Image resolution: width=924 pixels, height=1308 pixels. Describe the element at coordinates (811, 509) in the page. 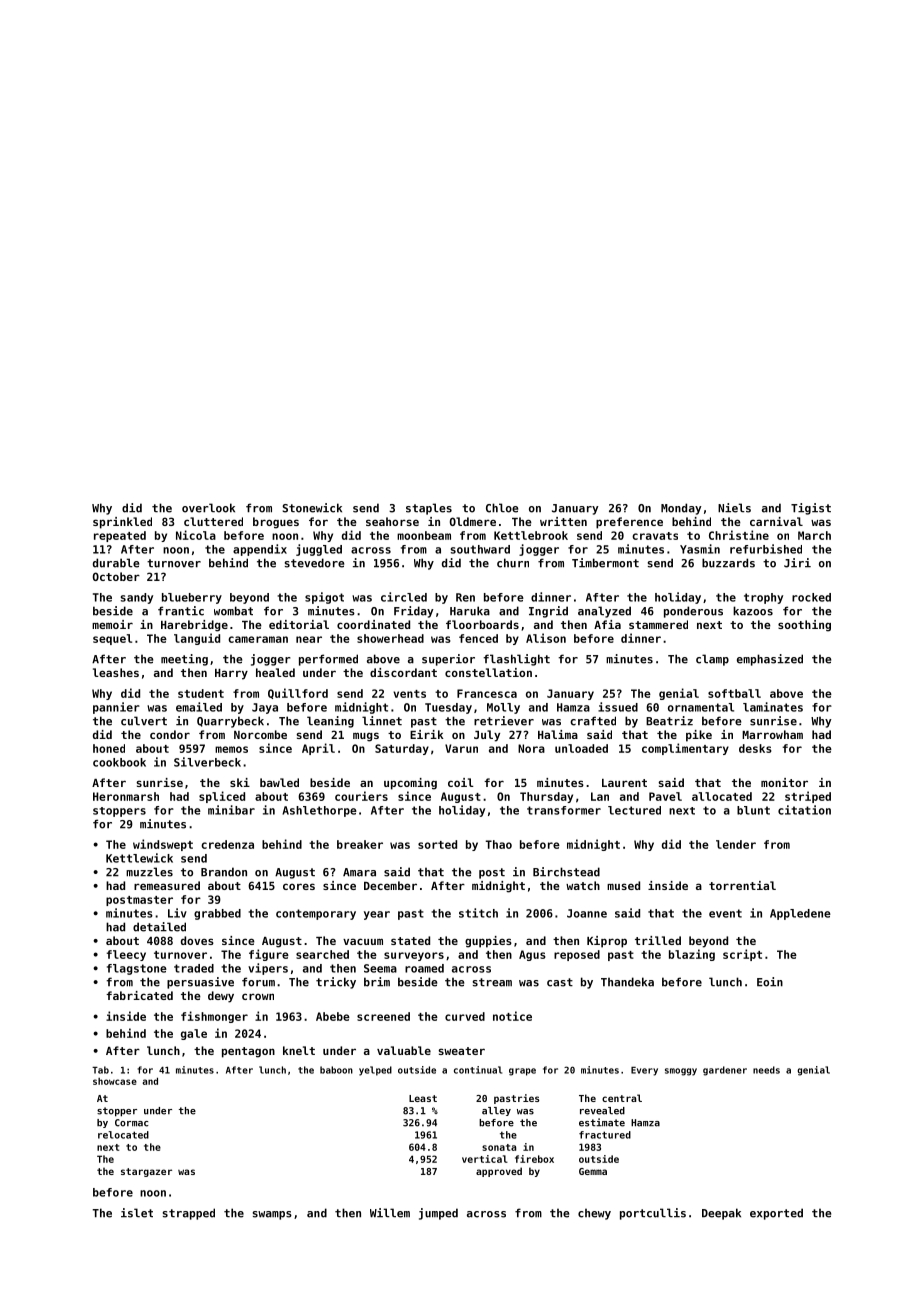

I see `Tigist` at that location.
